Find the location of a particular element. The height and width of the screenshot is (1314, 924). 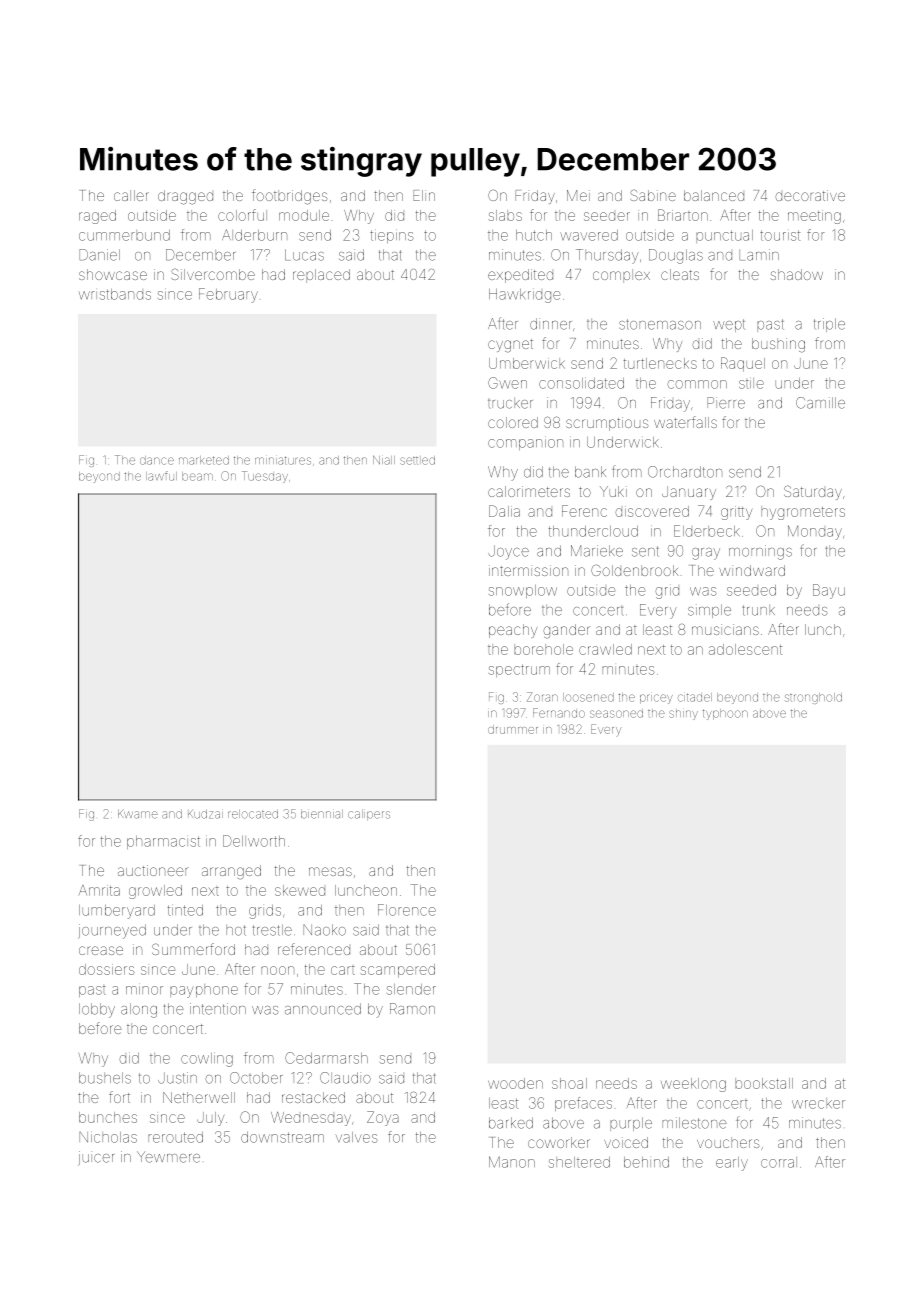

Hawkridge is located at coordinates (525, 296).
